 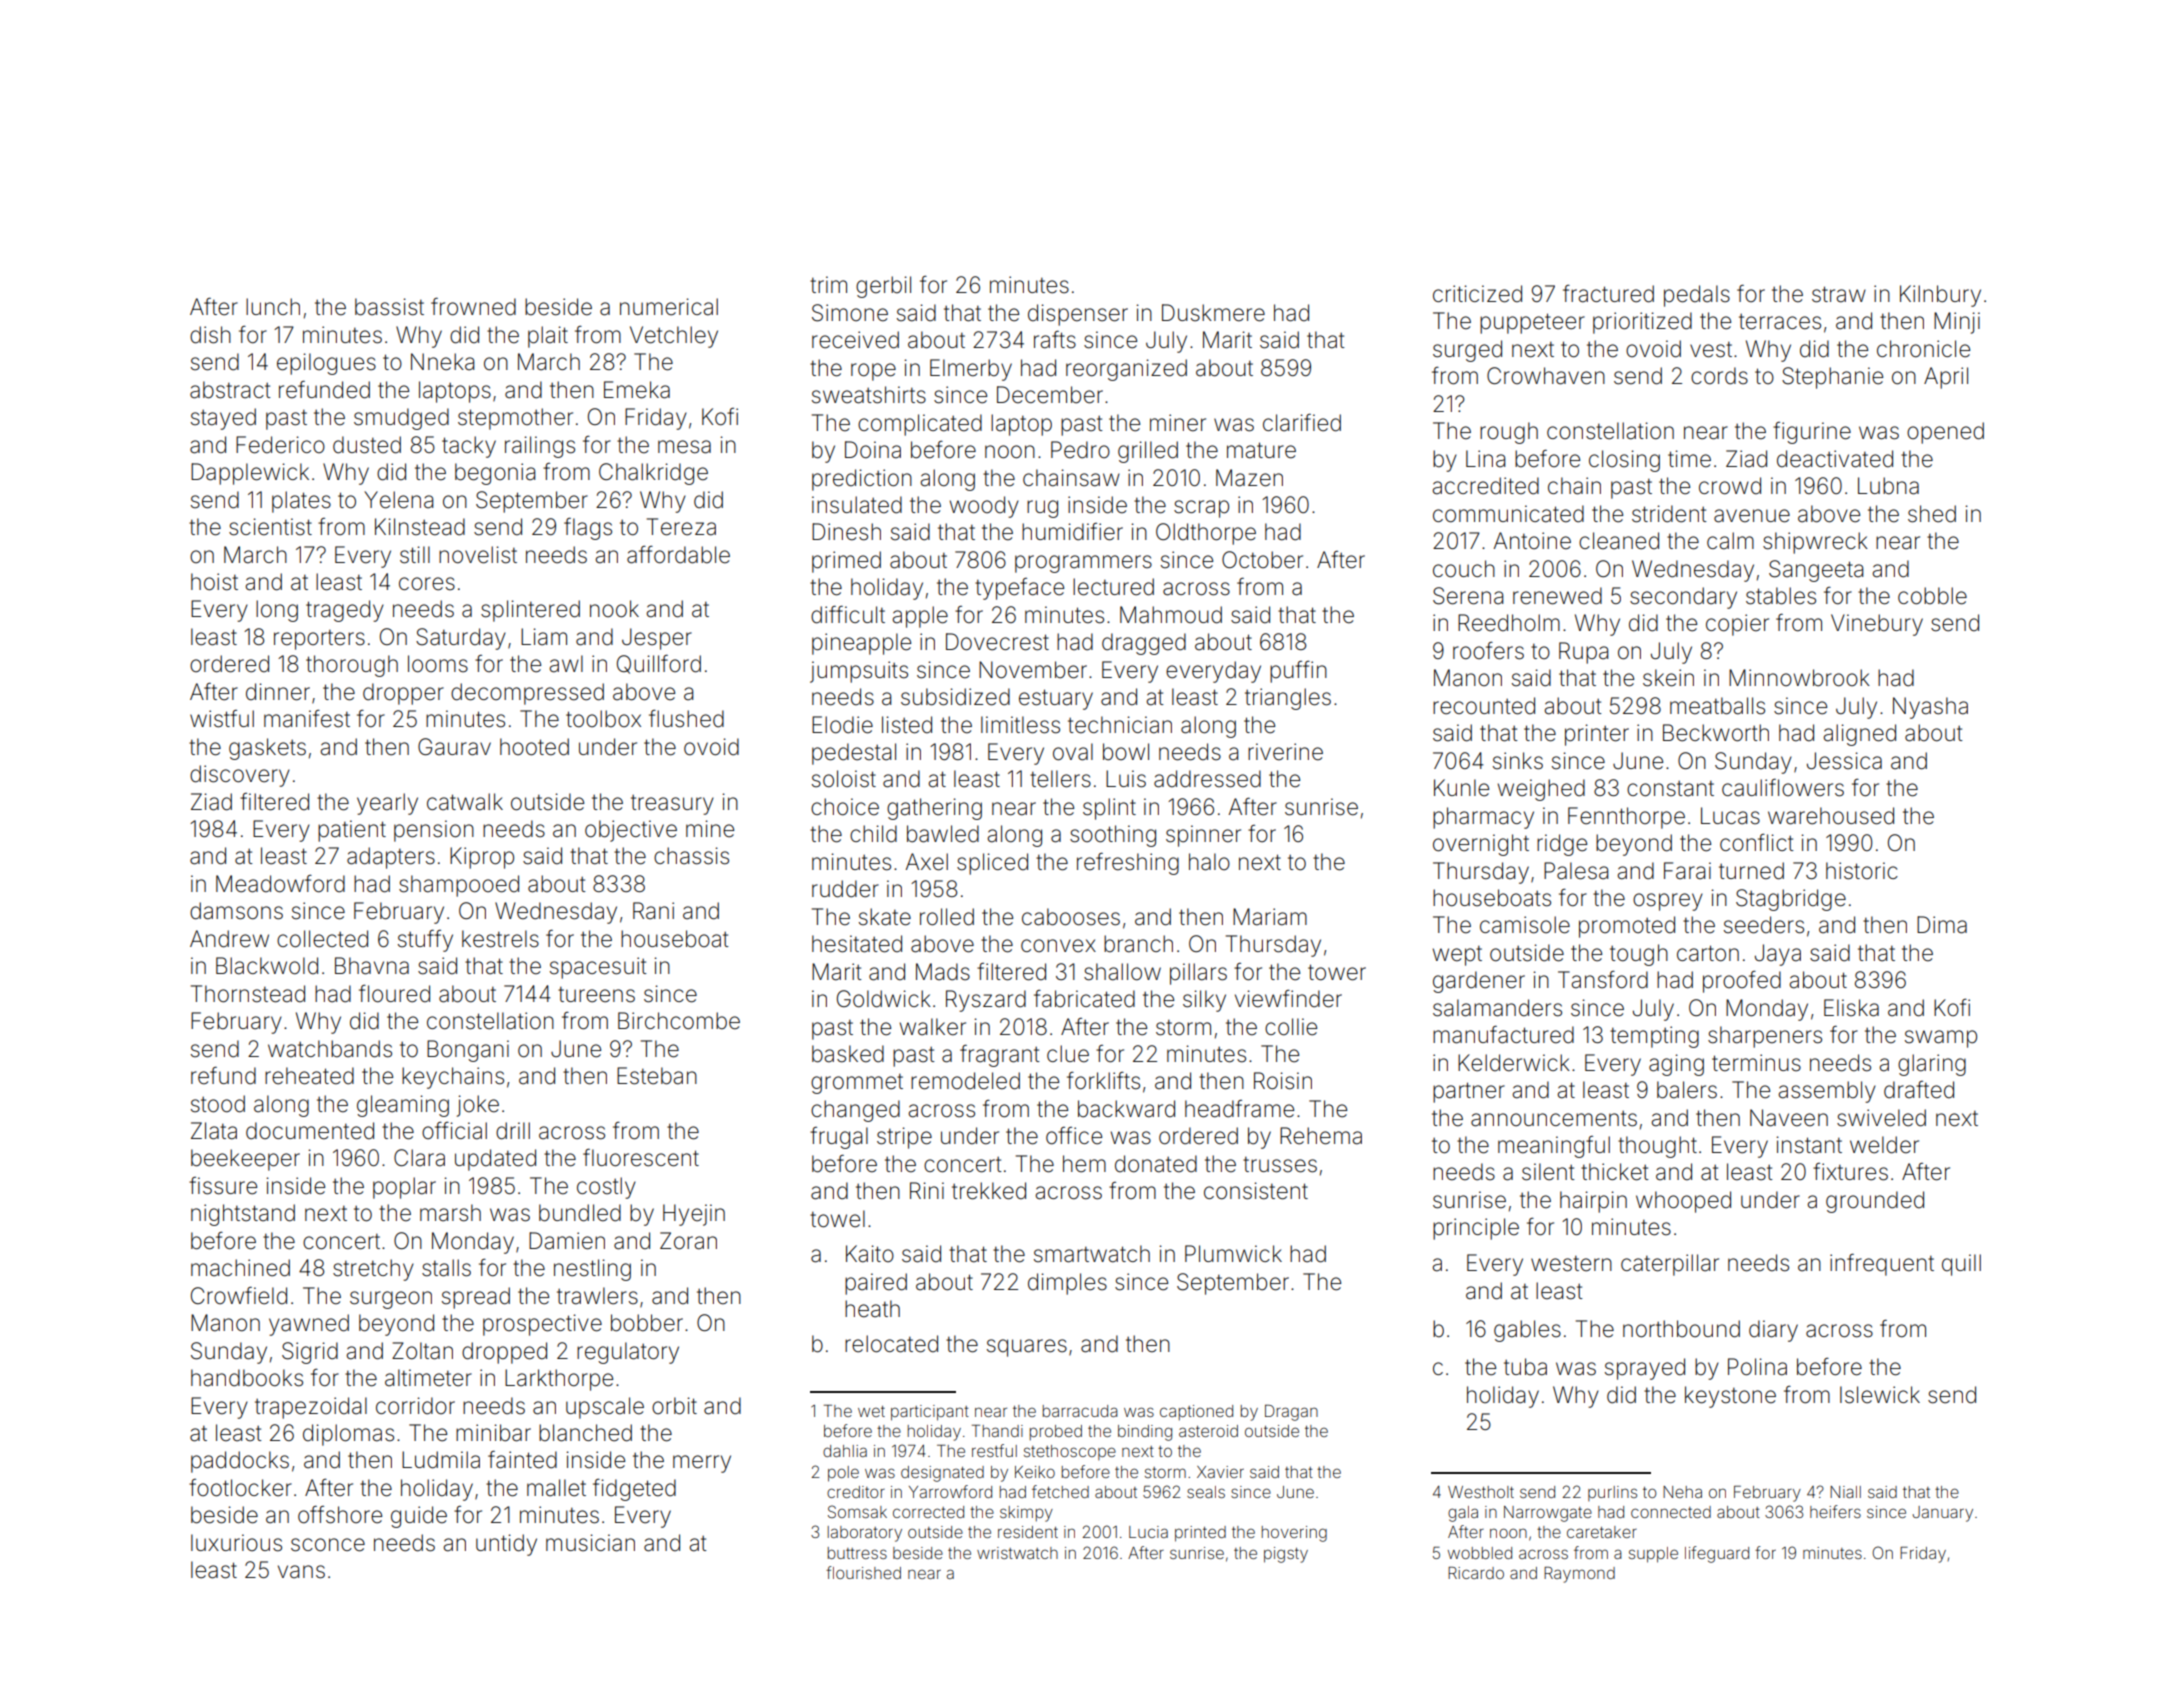 I want to click on wistful, so click(x=222, y=719).
